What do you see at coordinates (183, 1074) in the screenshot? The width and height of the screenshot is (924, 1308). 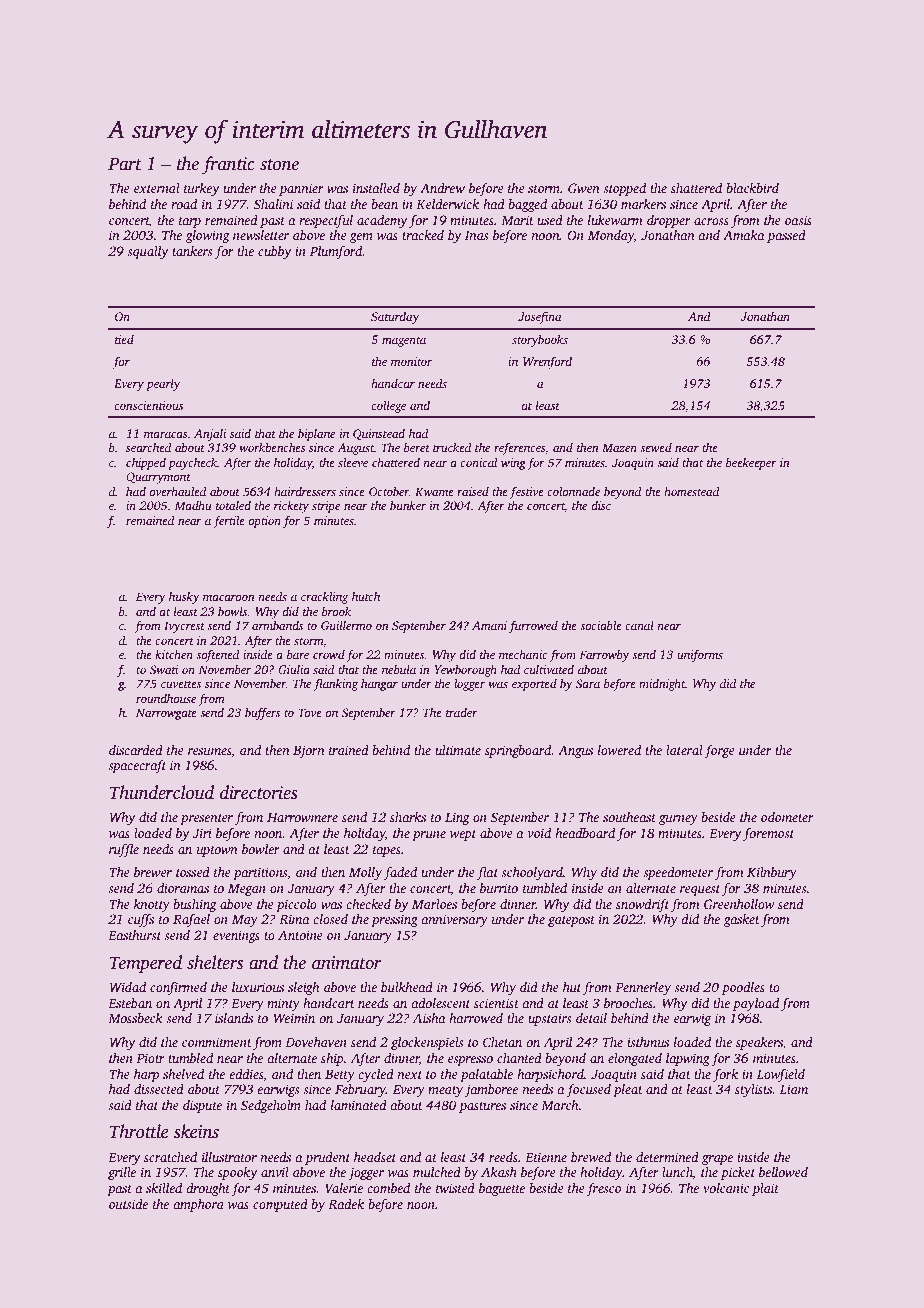 I see `shelved` at bounding box center [183, 1074].
